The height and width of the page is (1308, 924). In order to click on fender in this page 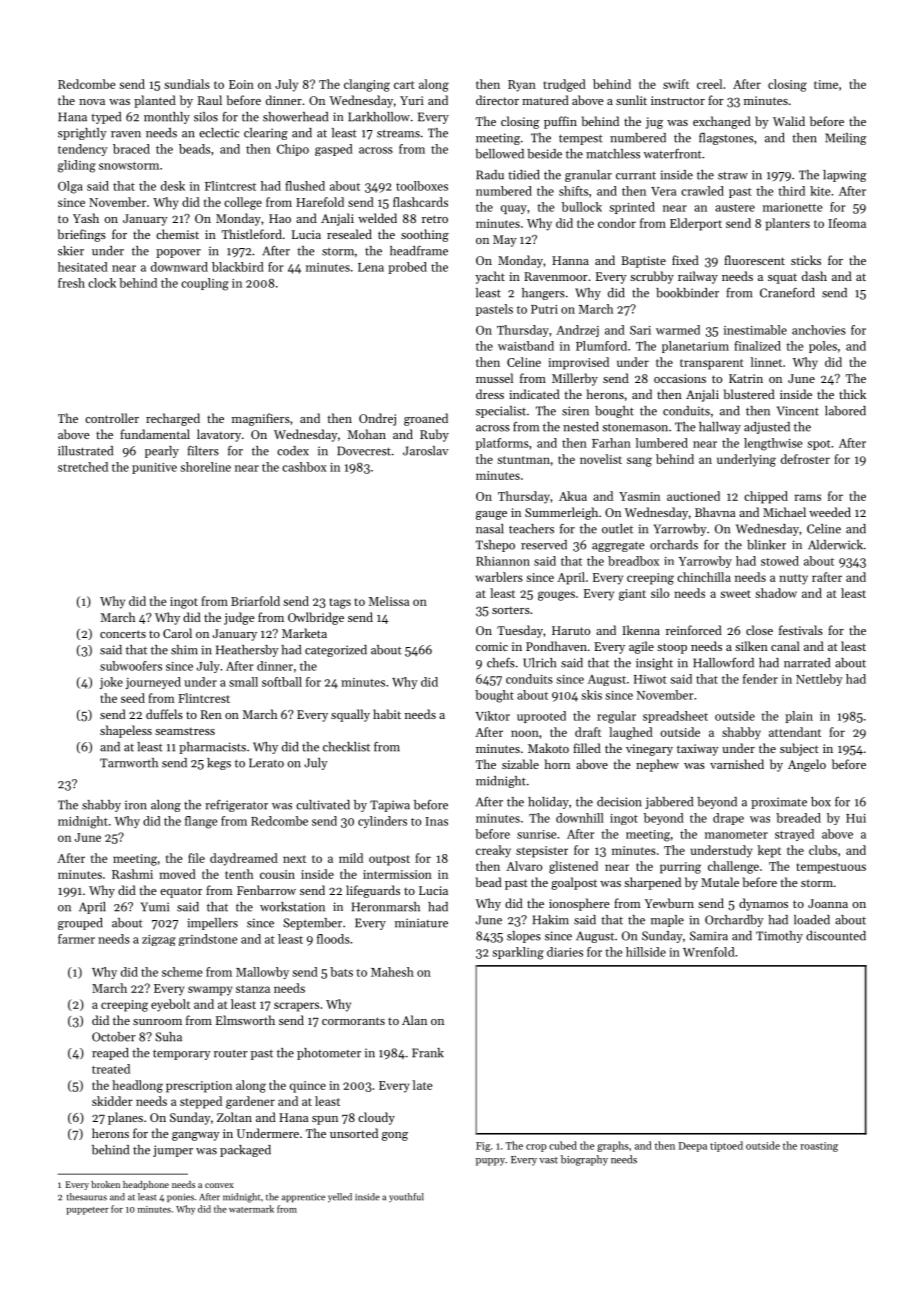, I will do `click(760, 679)`.
